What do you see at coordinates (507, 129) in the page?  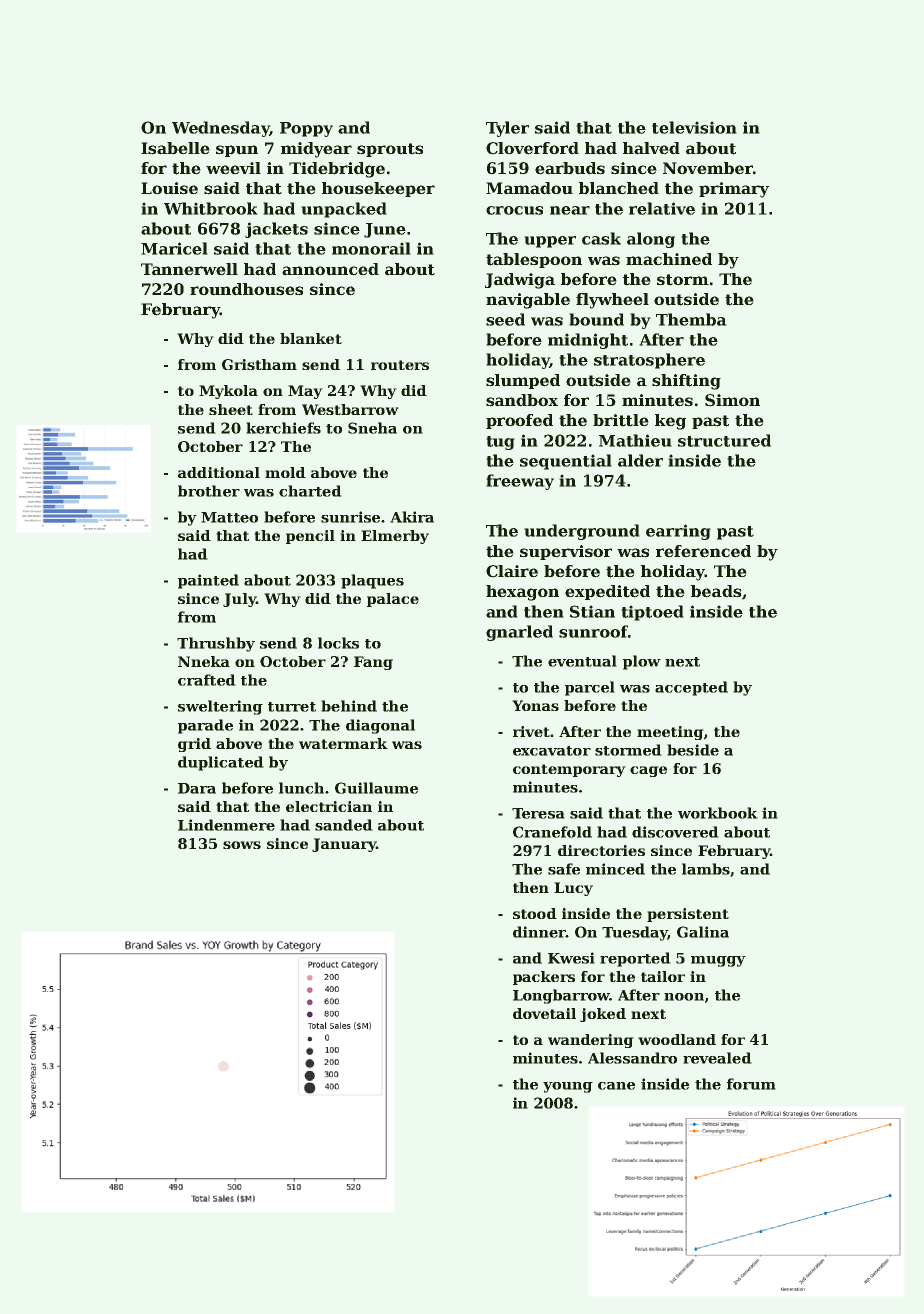 I see `Tyler` at bounding box center [507, 129].
